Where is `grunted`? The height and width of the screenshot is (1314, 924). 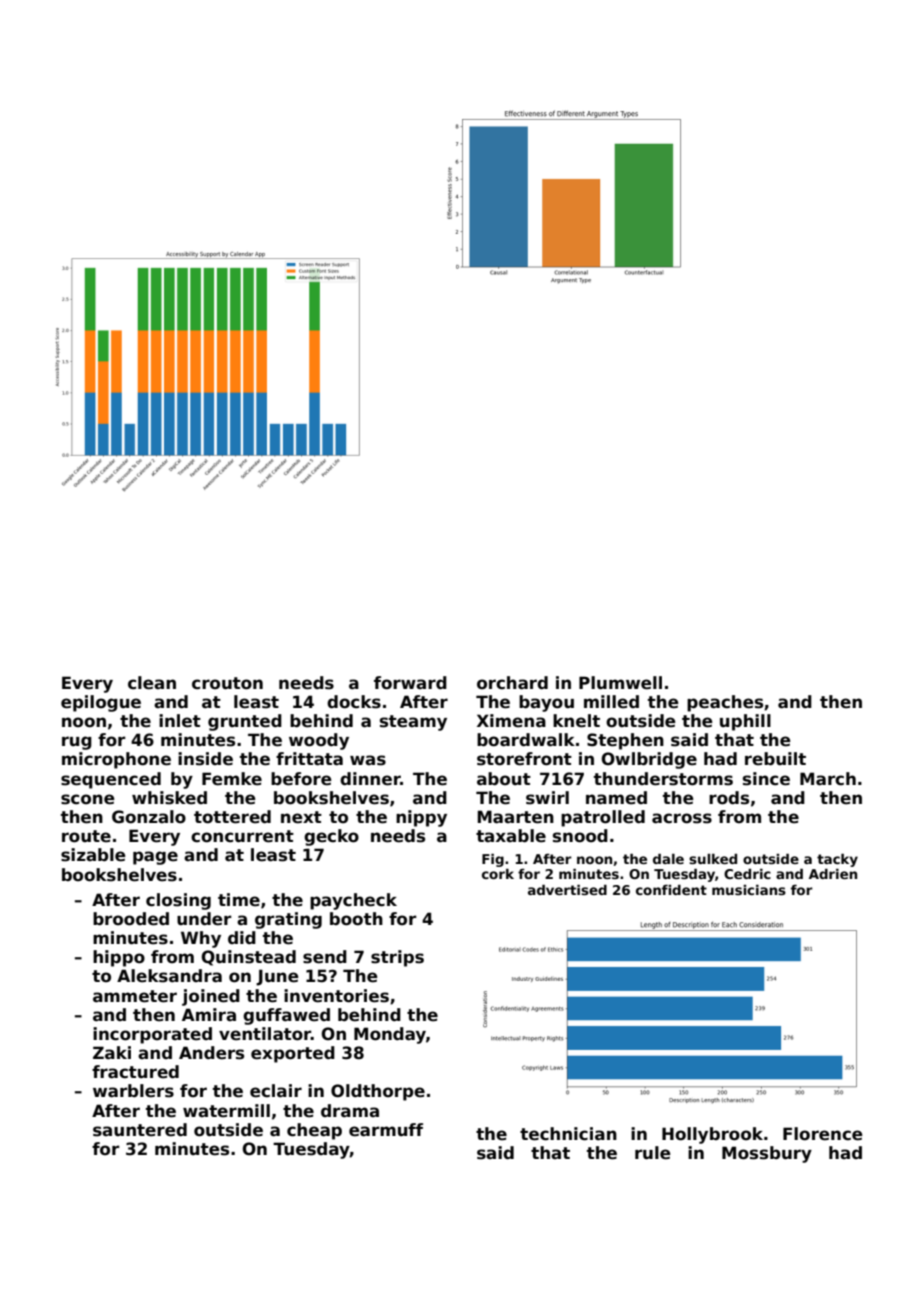 grunted is located at coordinates (245, 722).
